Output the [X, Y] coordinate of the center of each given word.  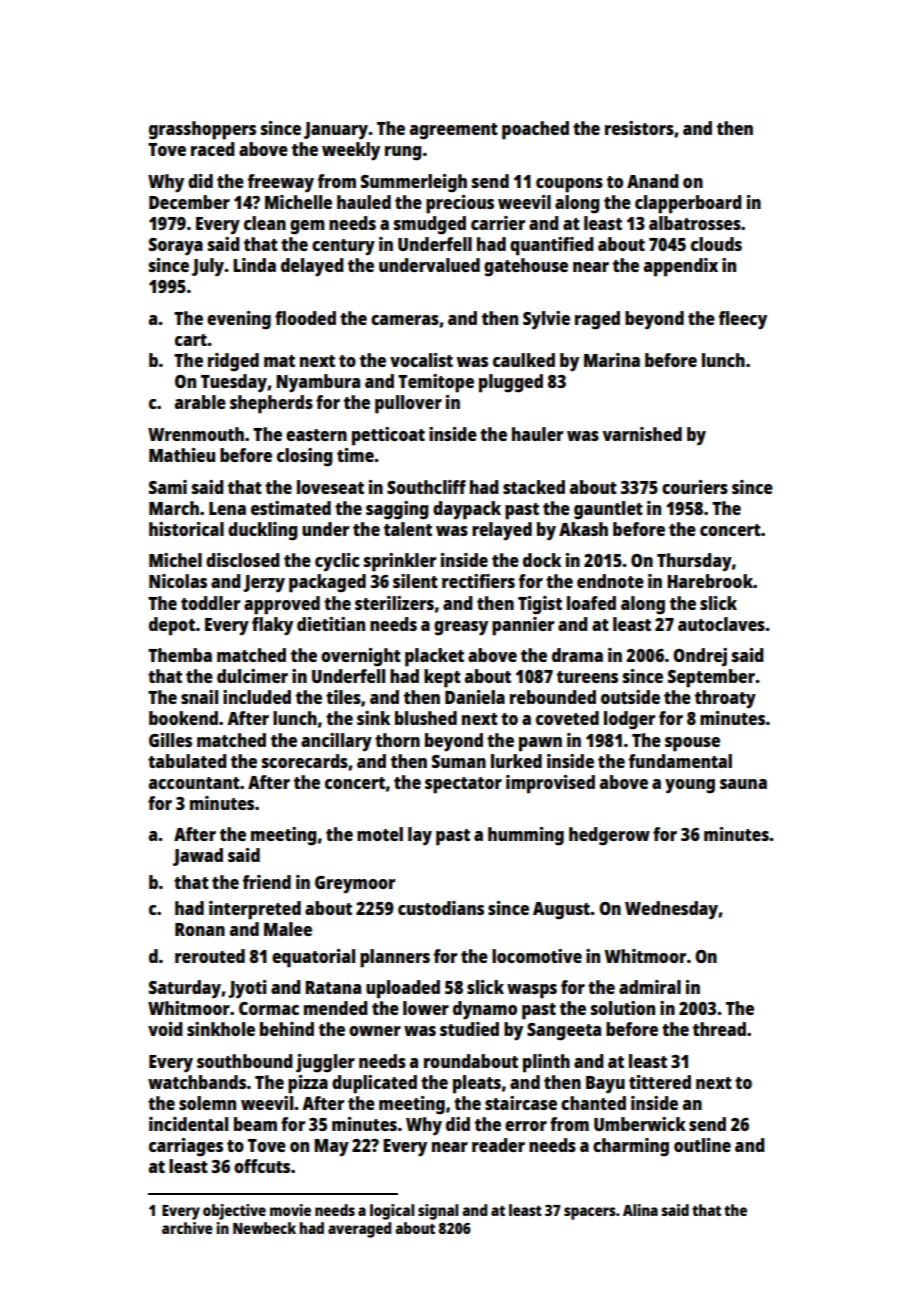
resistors [639, 128]
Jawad [198, 857]
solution [623, 1008]
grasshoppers [202, 130]
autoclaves [721, 624]
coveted [567, 718]
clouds [716, 244]
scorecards [305, 761]
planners [395, 958]
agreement [454, 131]
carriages [186, 1147]
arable [200, 402]
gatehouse [526, 267]
